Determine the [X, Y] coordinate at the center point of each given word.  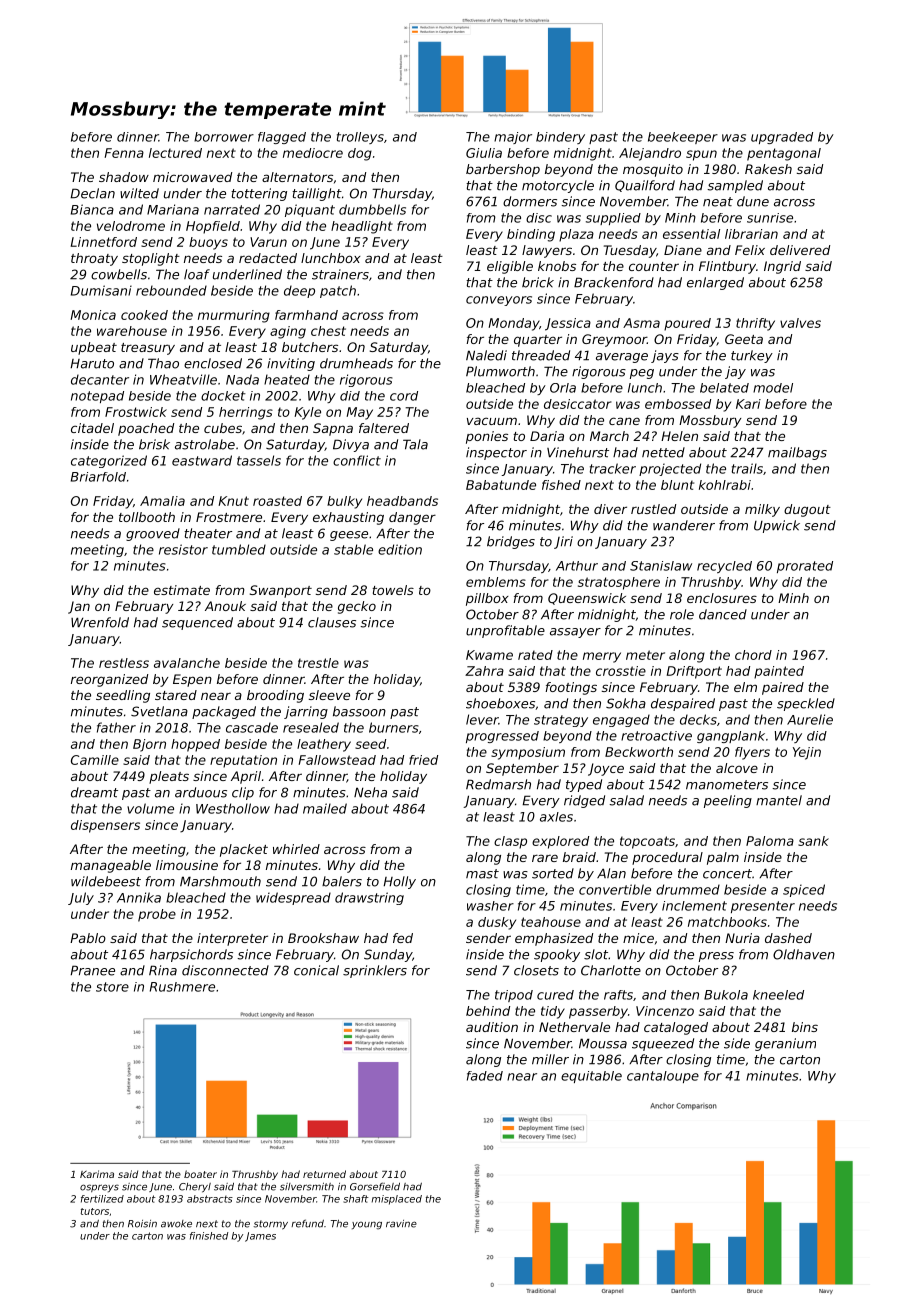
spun [701, 155]
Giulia [484, 153]
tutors [95, 1211]
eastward [202, 460]
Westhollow [233, 808]
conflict [357, 460]
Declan [92, 193]
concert [727, 874]
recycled [724, 567]
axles [556, 817]
